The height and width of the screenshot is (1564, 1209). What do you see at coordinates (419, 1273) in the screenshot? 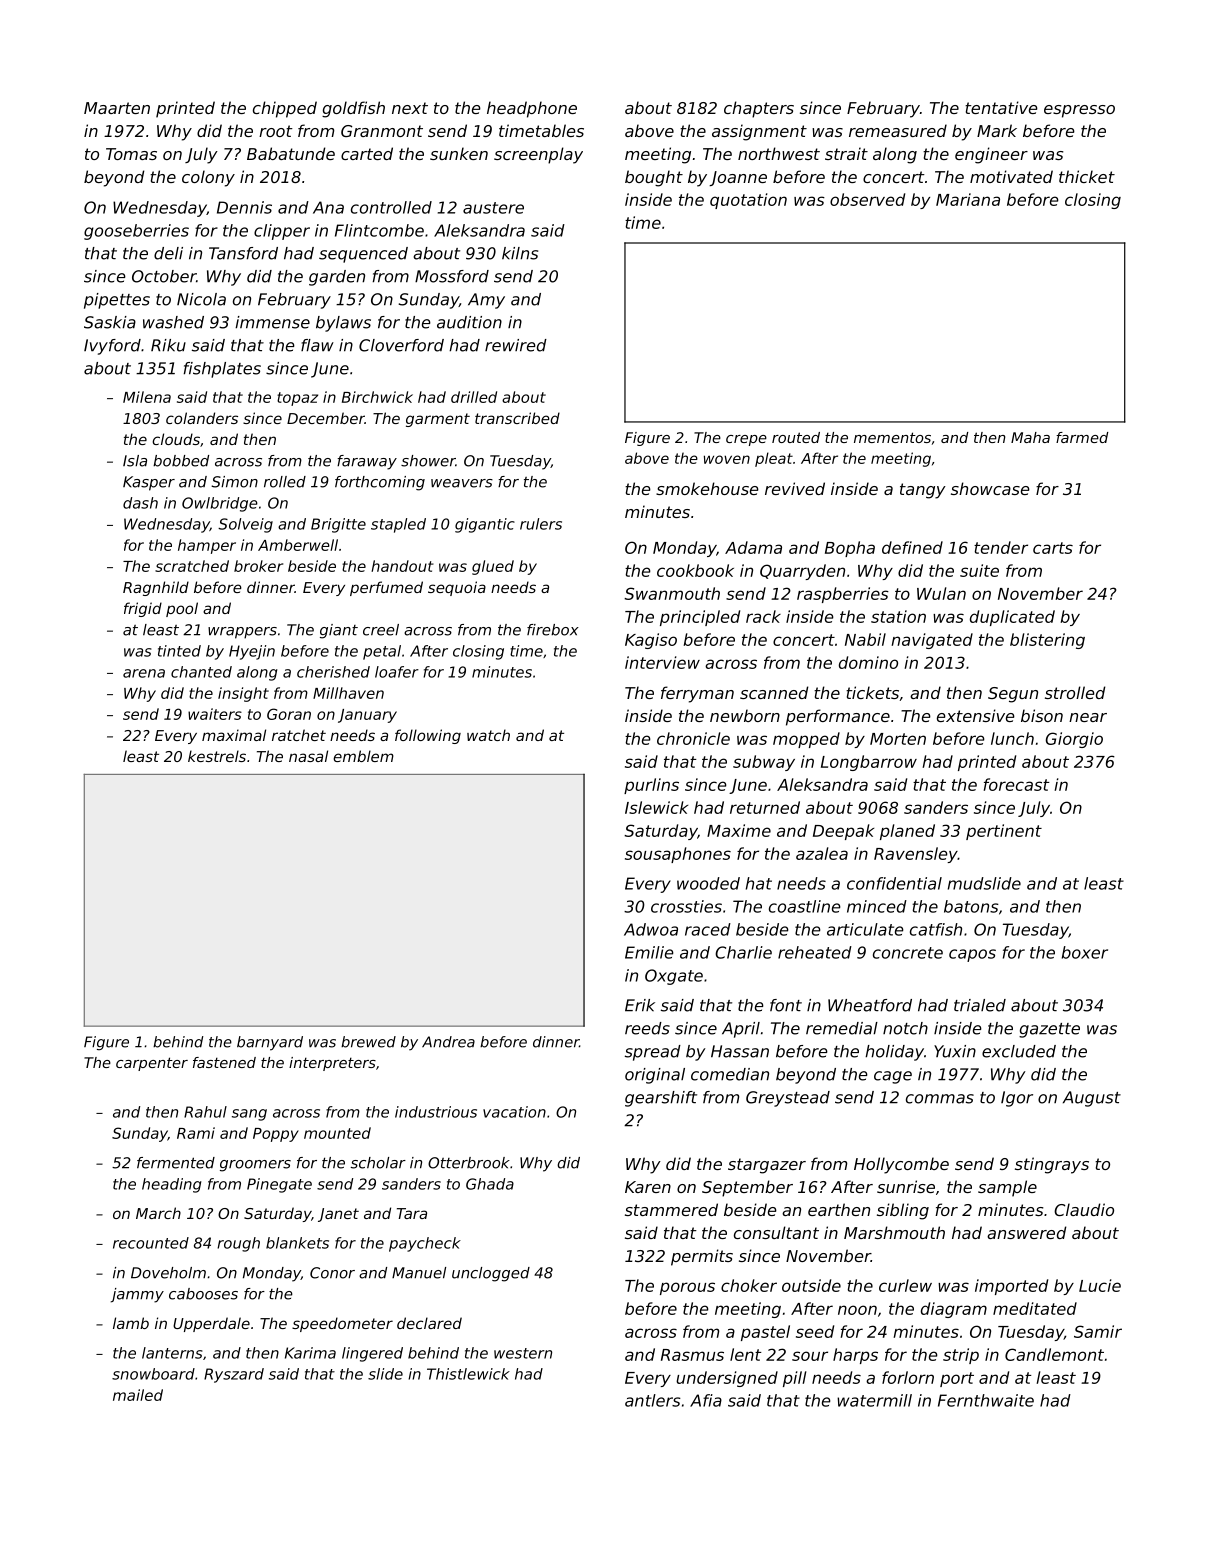
I see `Manuel` at bounding box center [419, 1273].
